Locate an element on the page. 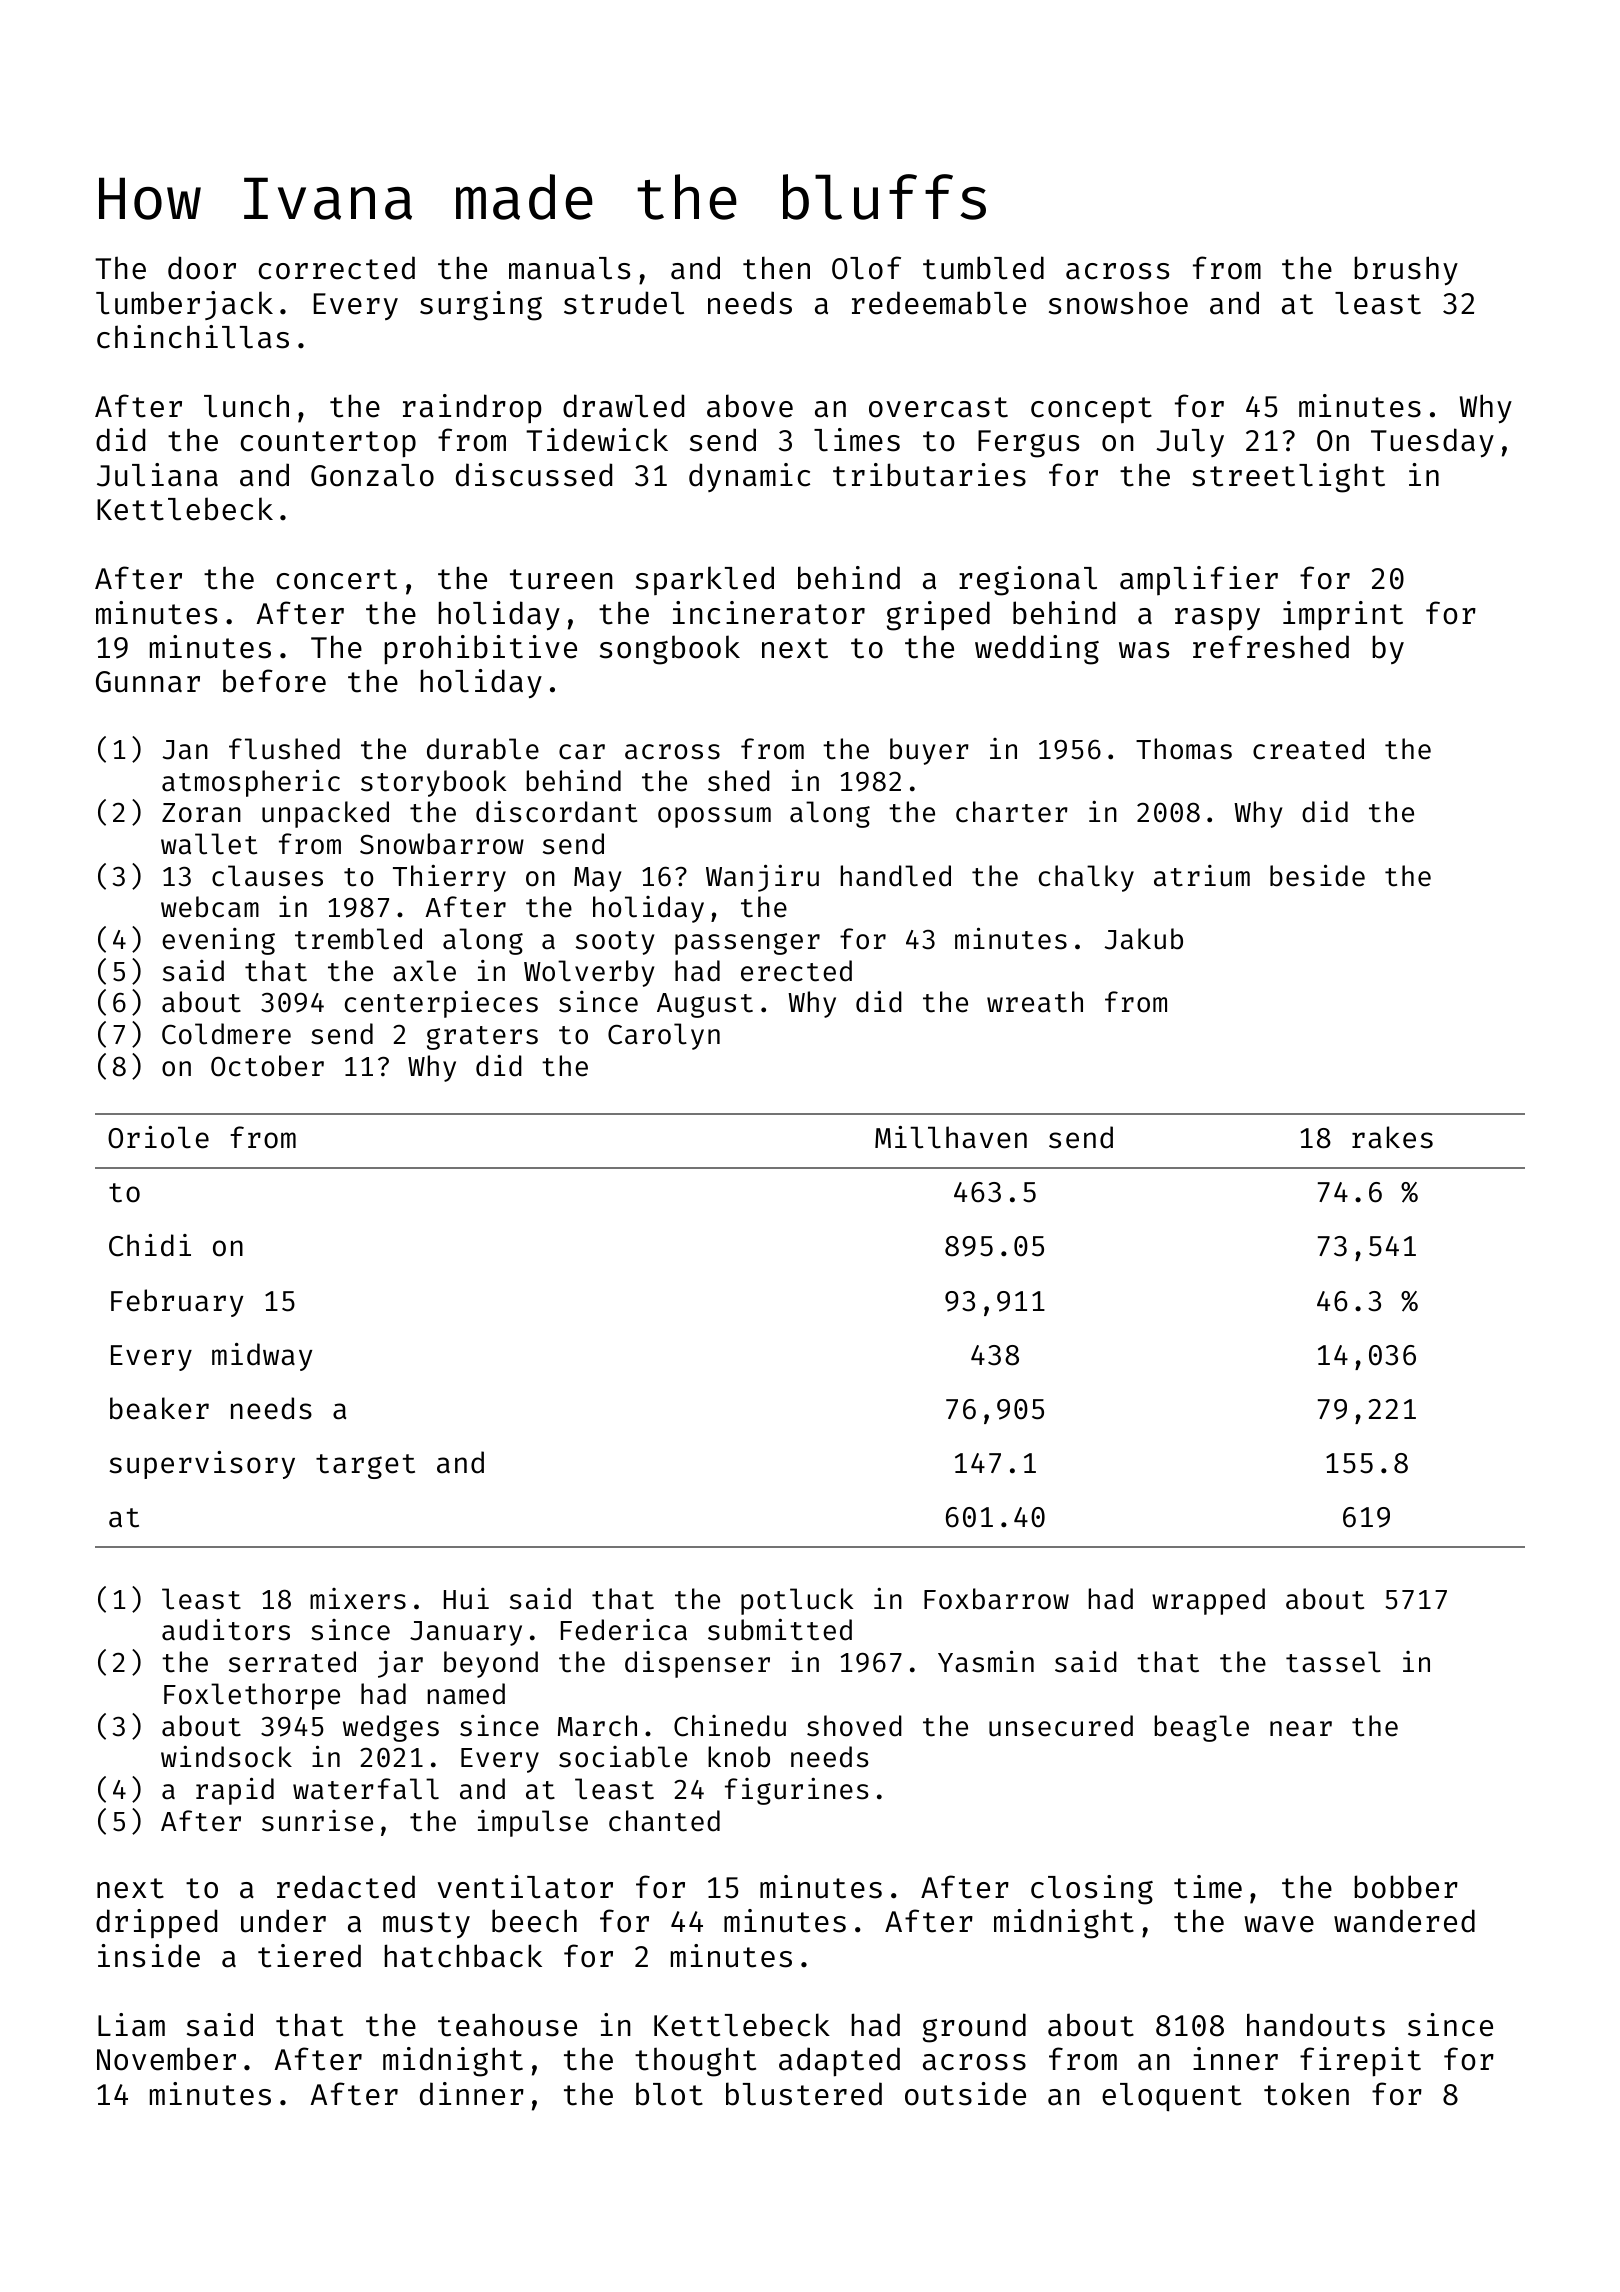  then is located at coordinates (776, 268).
